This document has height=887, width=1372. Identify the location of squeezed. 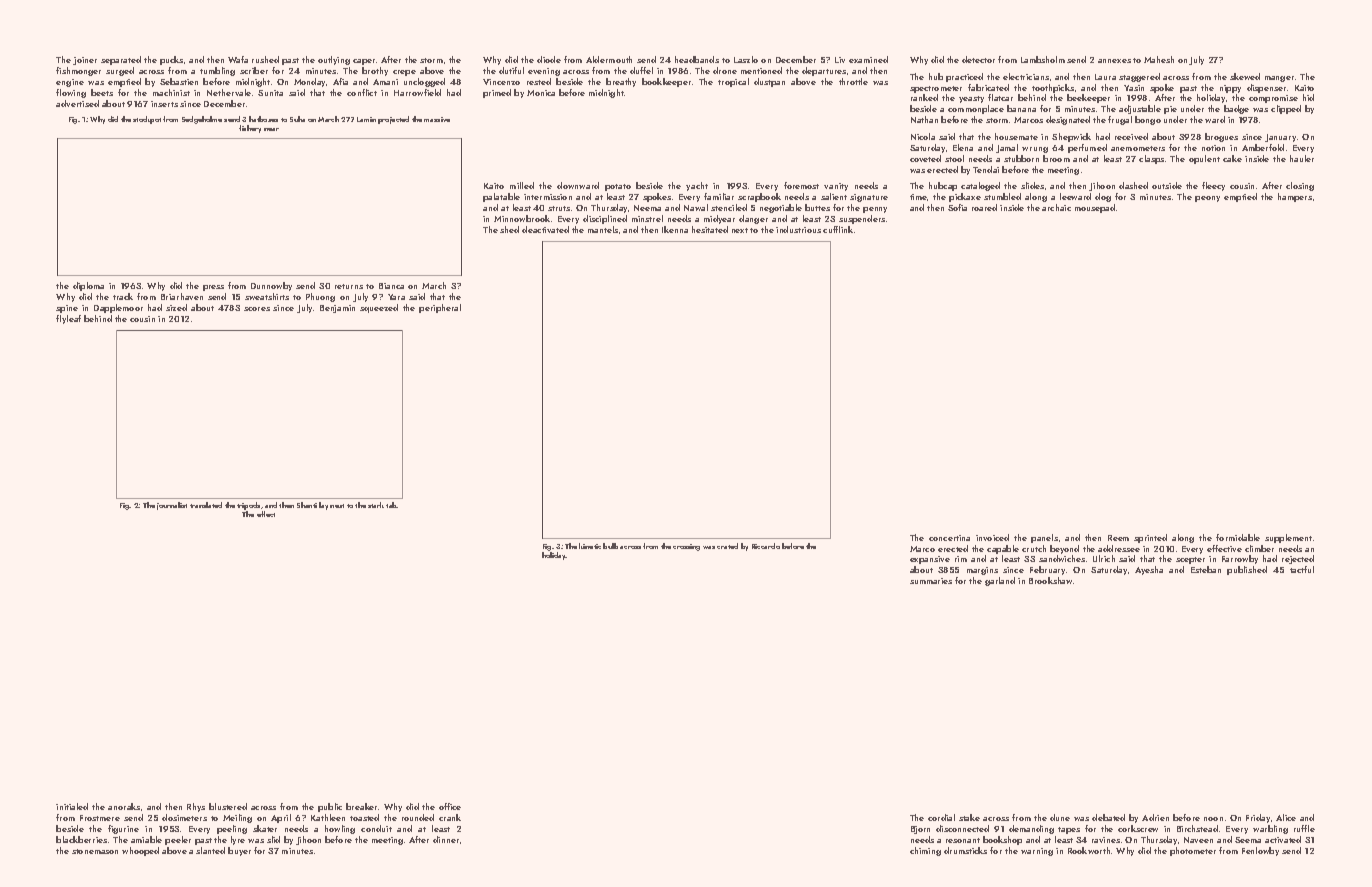
(379, 308).
